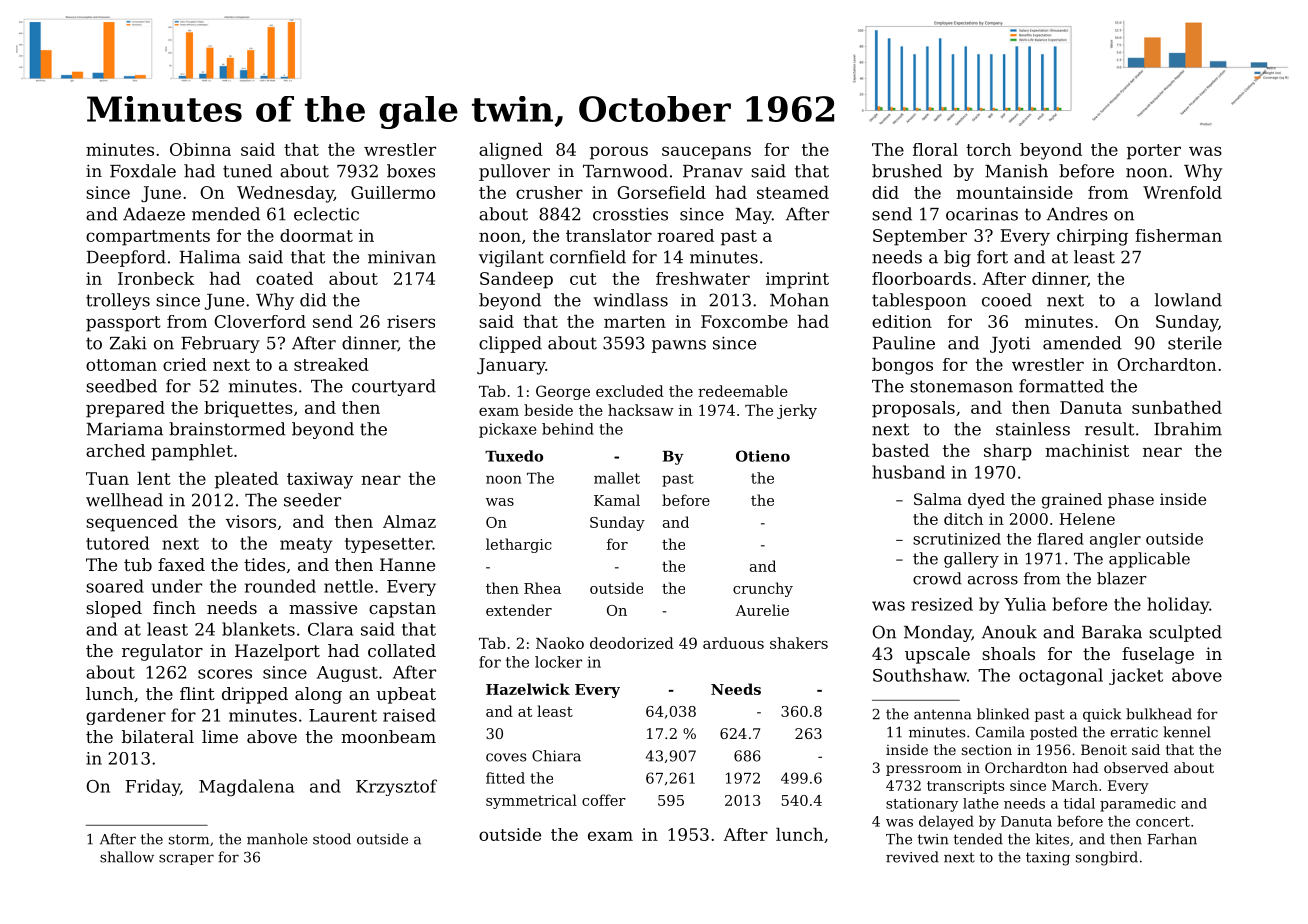 The image size is (1308, 924). What do you see at coordinates (763, 589) in the image?
I see `crunchy` at bounding box center [763, 589].
